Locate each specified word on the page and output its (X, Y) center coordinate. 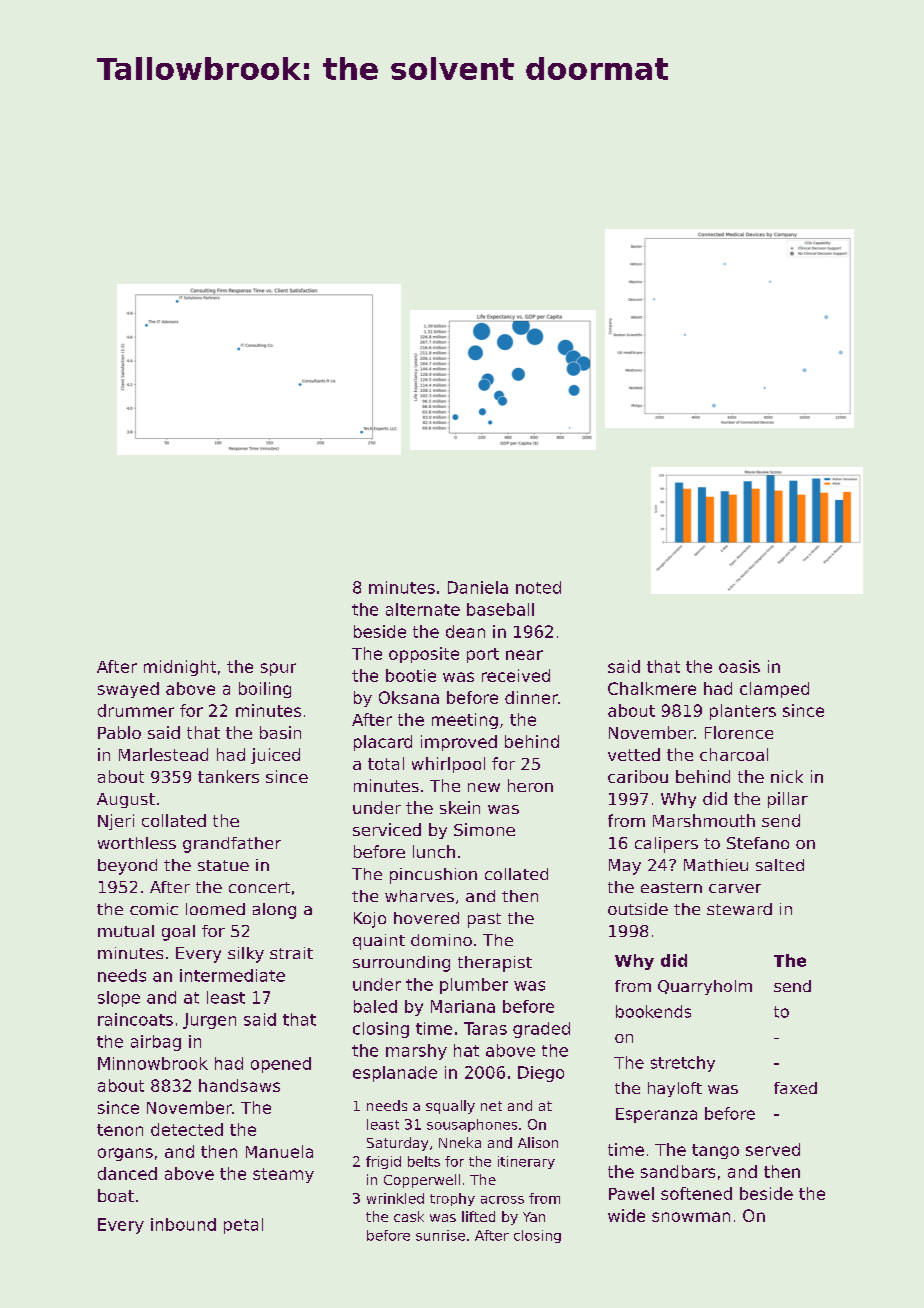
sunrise (440, 1235)
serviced (387, 829)
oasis (739, 666)
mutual (126, 931)
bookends (653, 1011)
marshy (416, 1052)
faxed (795, 1088)
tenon (120, 1130)
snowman (691, 1217)
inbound (183, 1224)
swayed (128, 690)
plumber (474, 986)
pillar (788, 800)
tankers (228, 776)
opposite (424, 655)
